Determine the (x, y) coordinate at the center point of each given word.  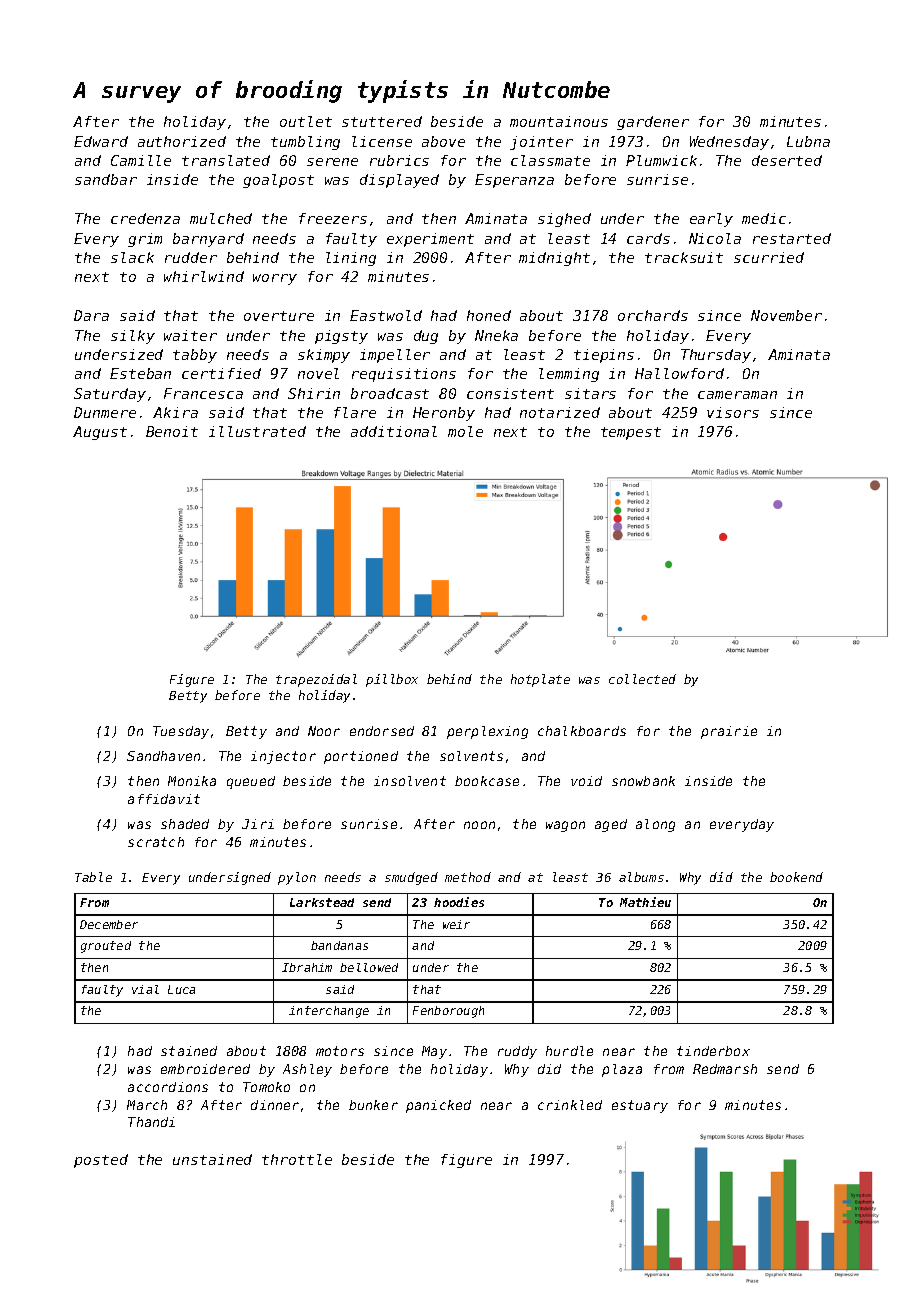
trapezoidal (316, 680)
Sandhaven (163, 756)
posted (101, 1161)
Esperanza (514, 181)
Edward (101, 141)
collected (642, 679)
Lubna (808, 141)
